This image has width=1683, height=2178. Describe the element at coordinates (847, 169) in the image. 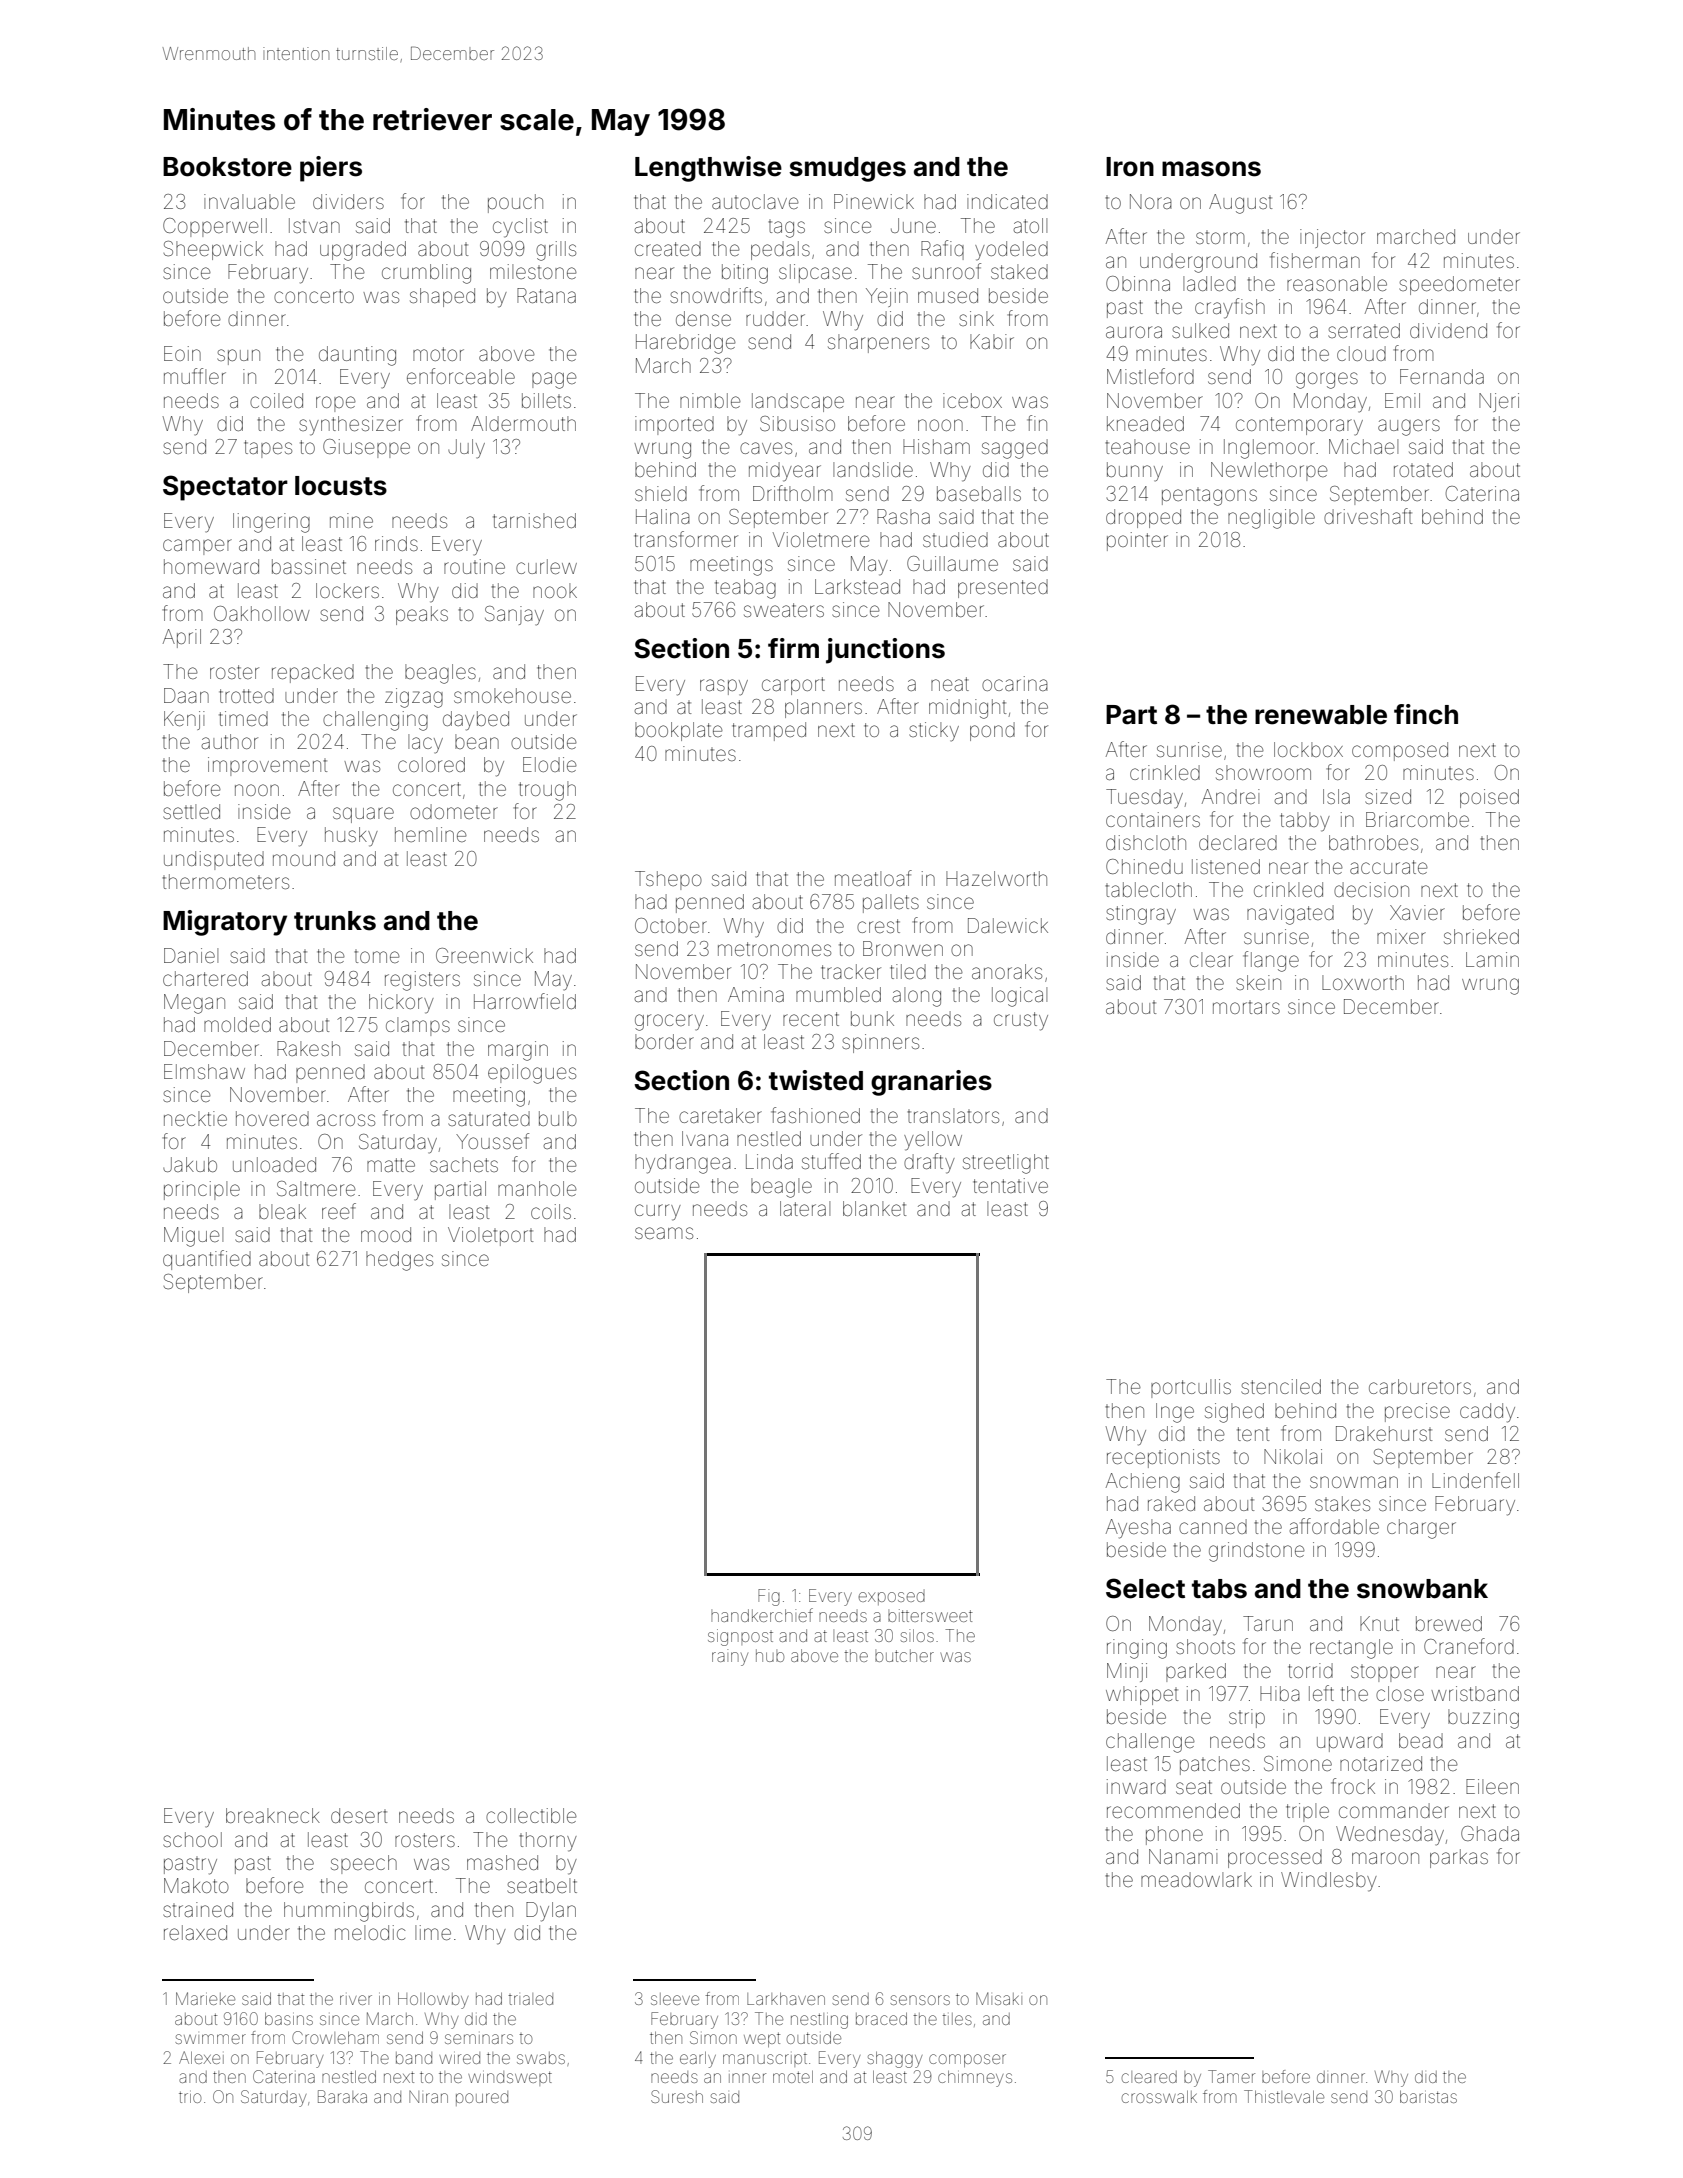

I see `smudges` at that location.
